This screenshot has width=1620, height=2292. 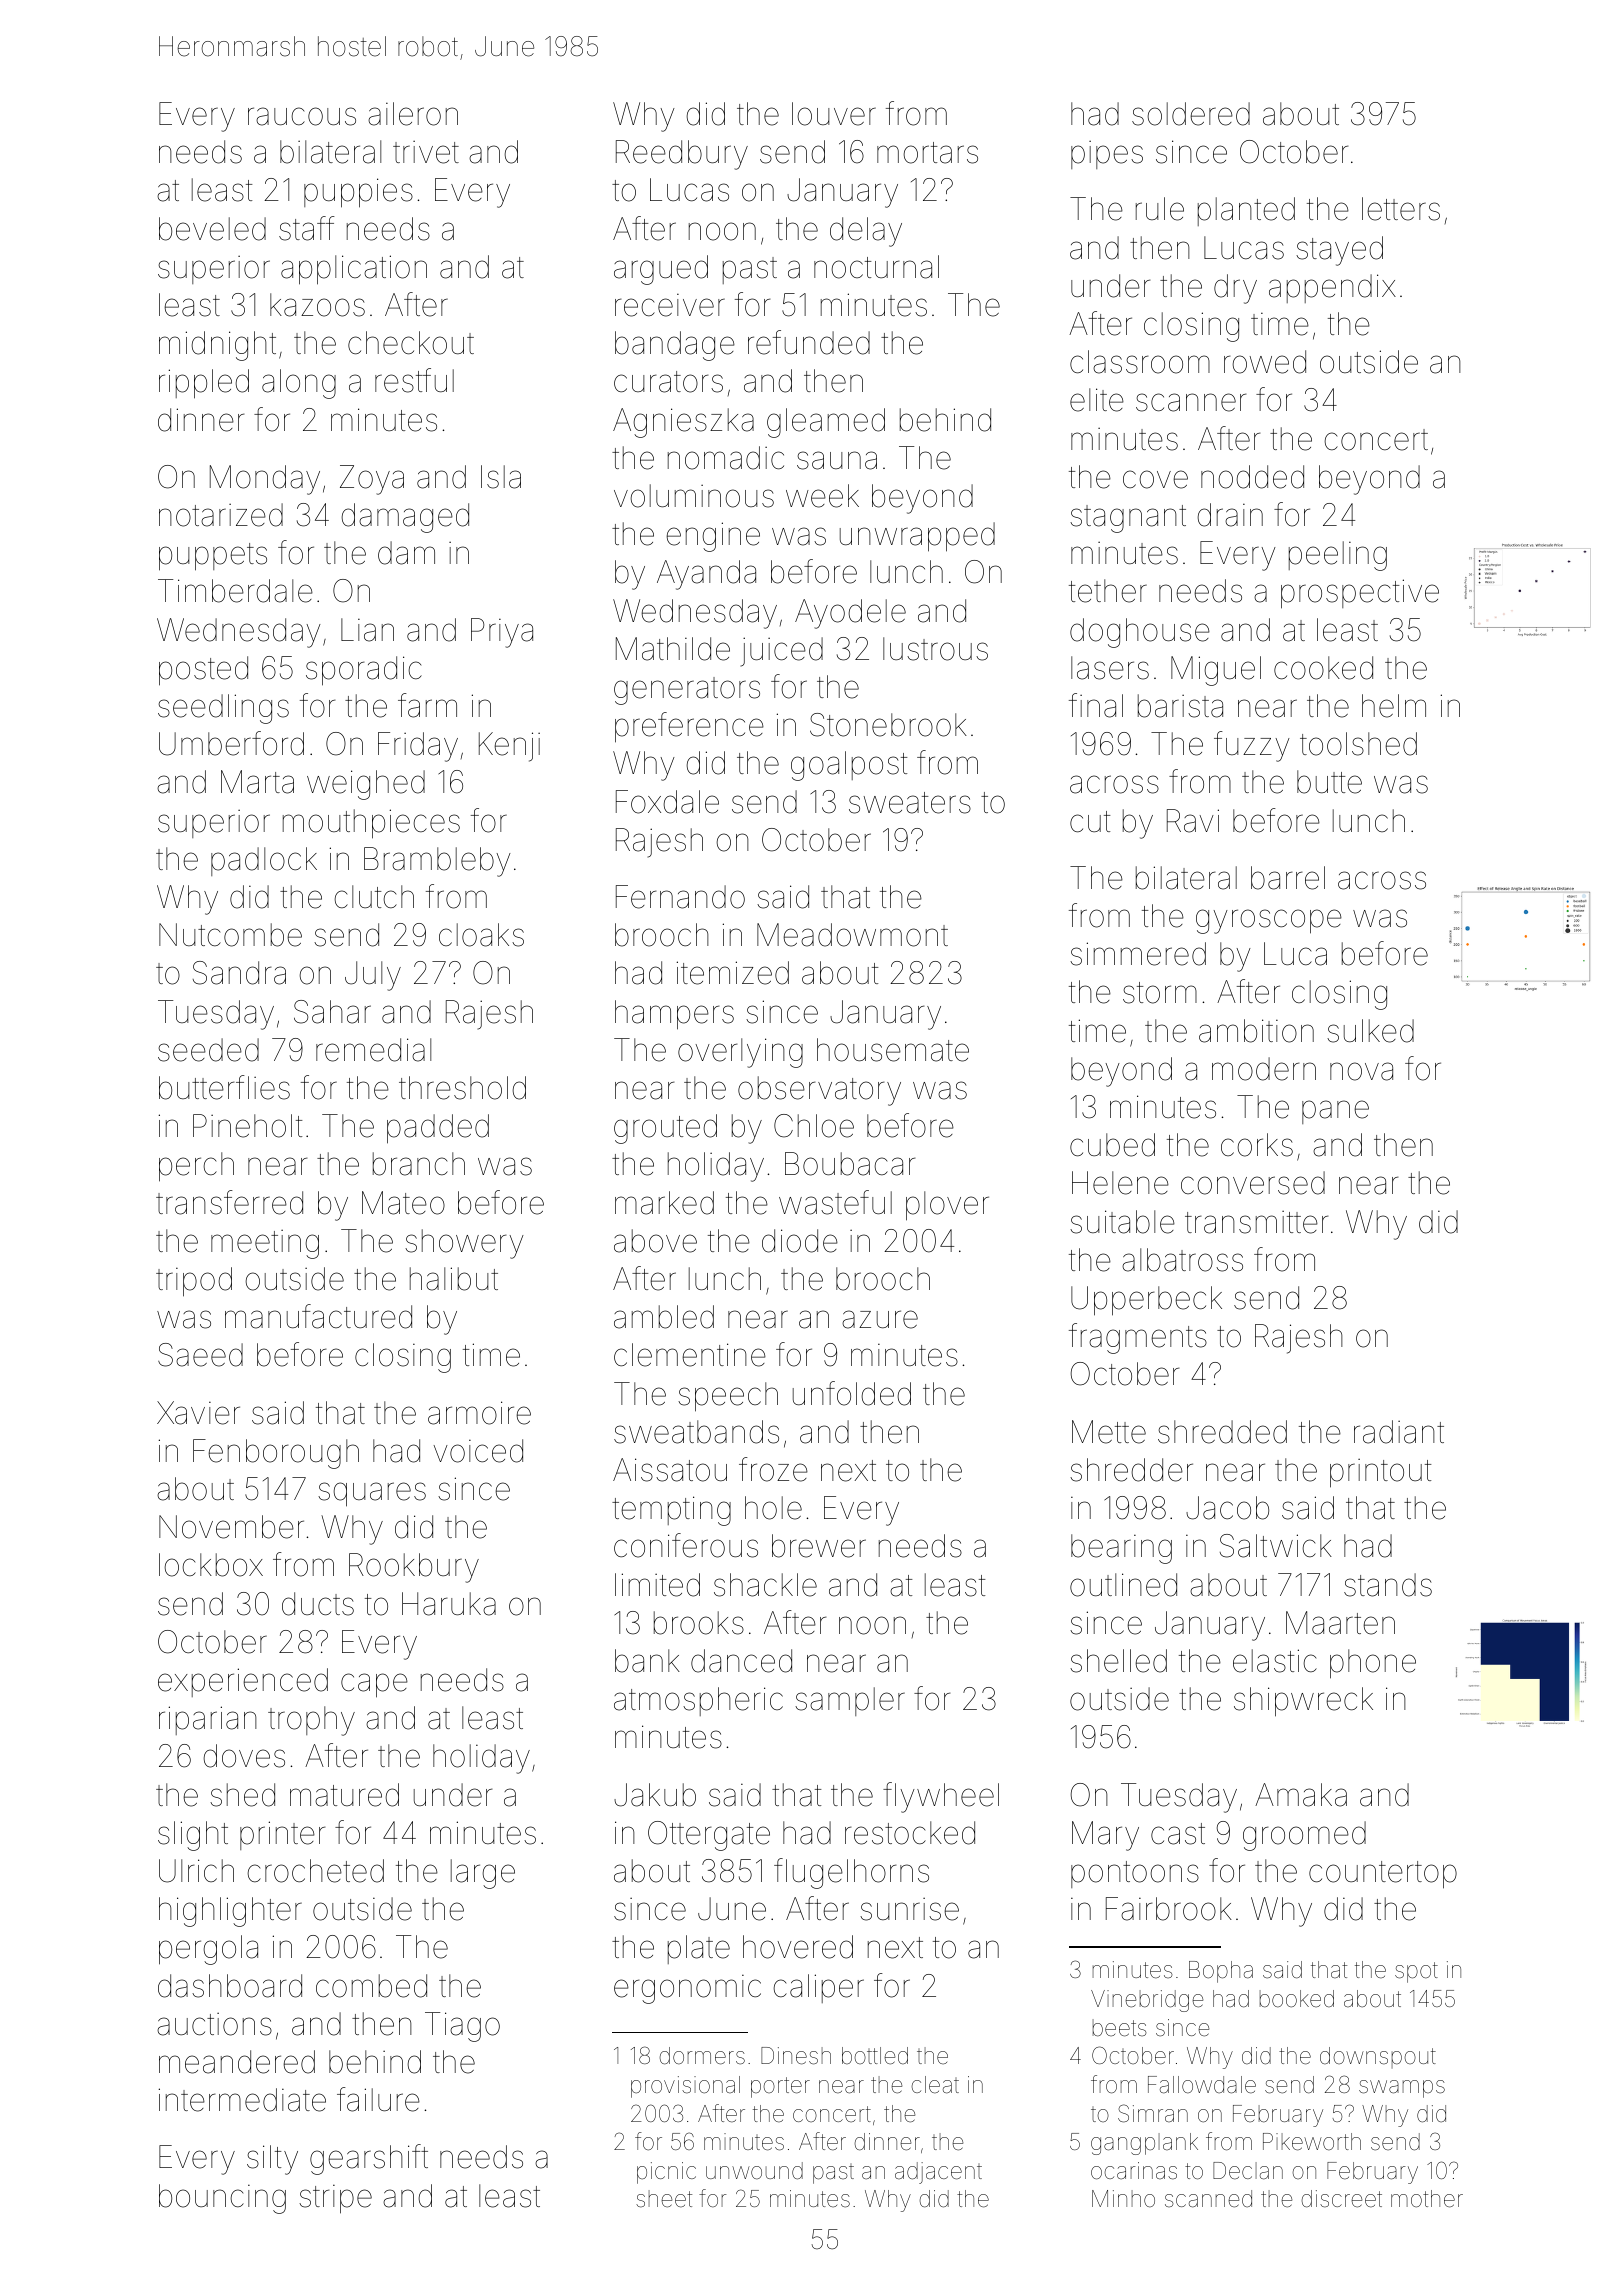 I want to click on lockbox, so click(x=211, y=1565).
